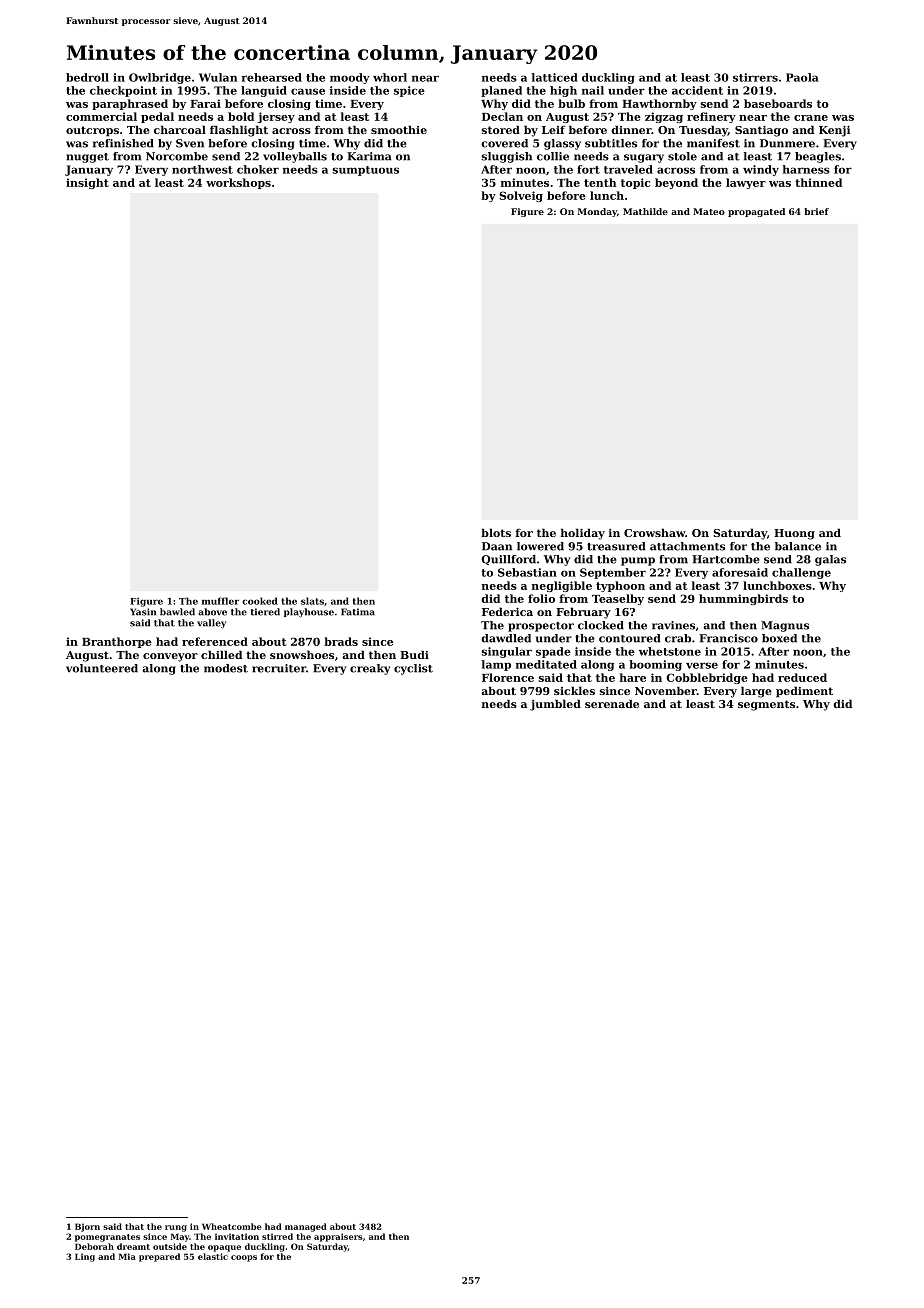 This screenshot has height=1308, width=924. Describe the element at coordinates (555, 705) in the screenshot. I see `jumbled` at that location.
